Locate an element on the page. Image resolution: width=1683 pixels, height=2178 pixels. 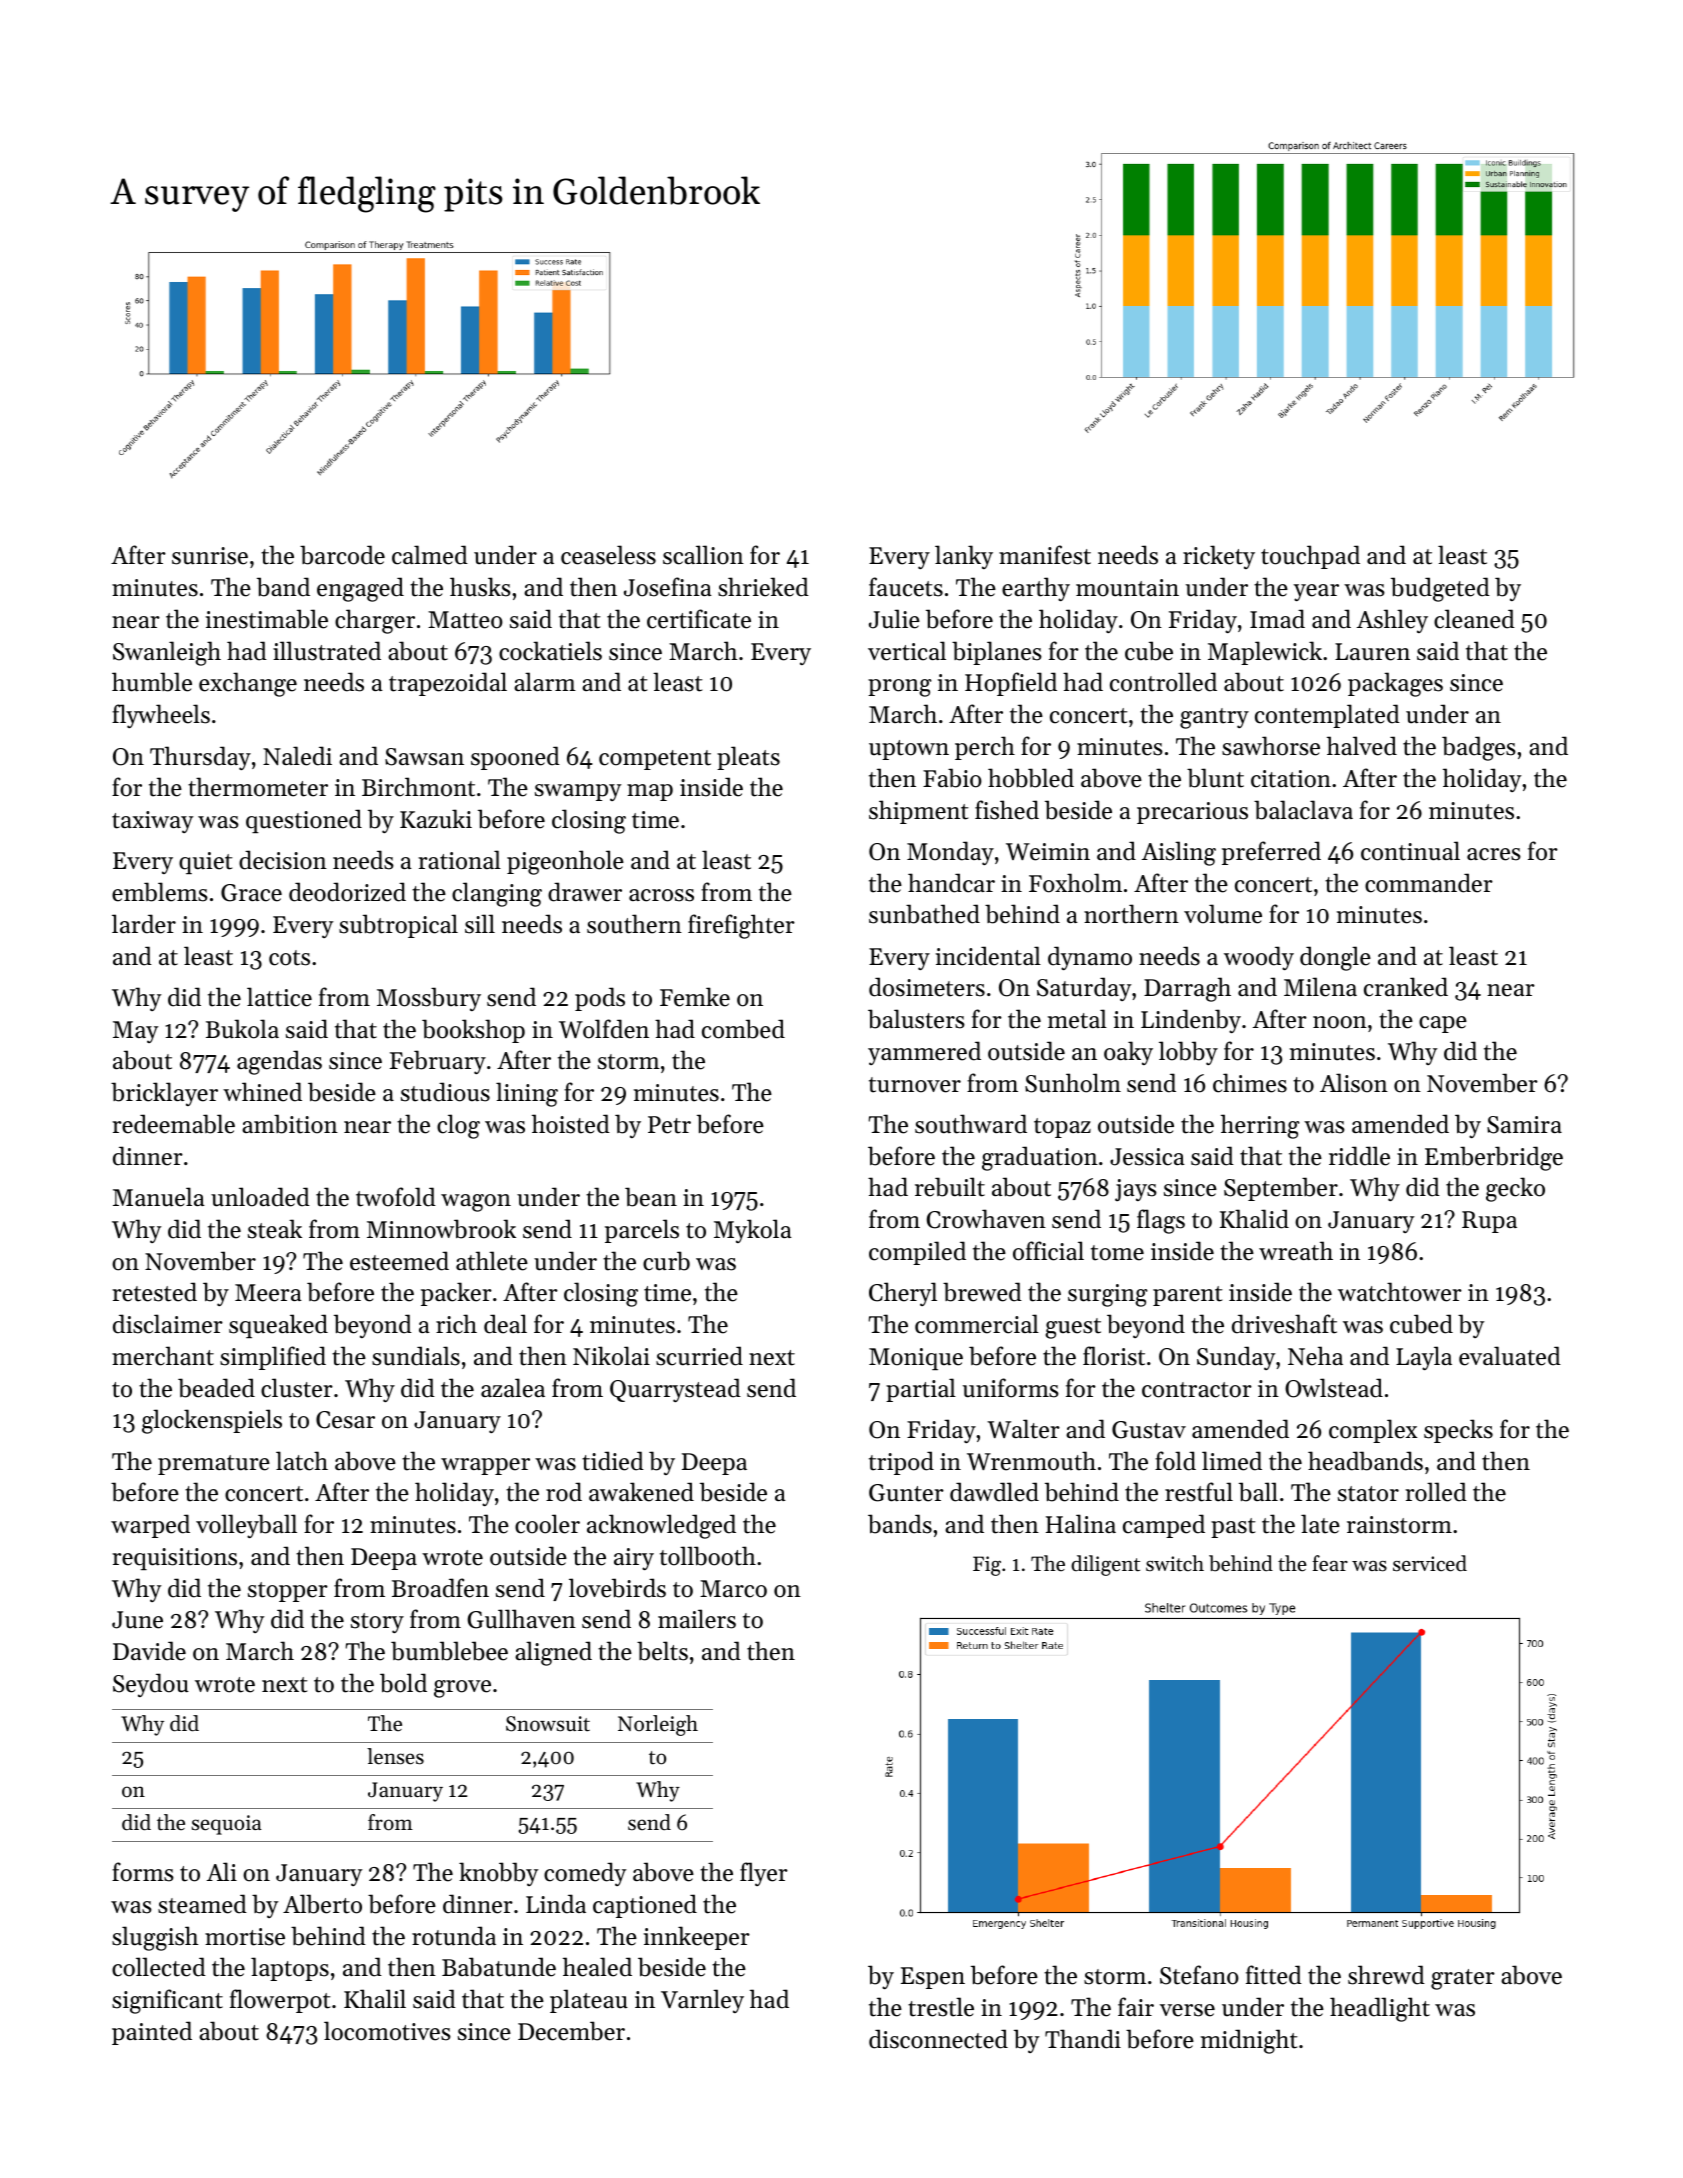
perch is located at coordinates (985, 748).
